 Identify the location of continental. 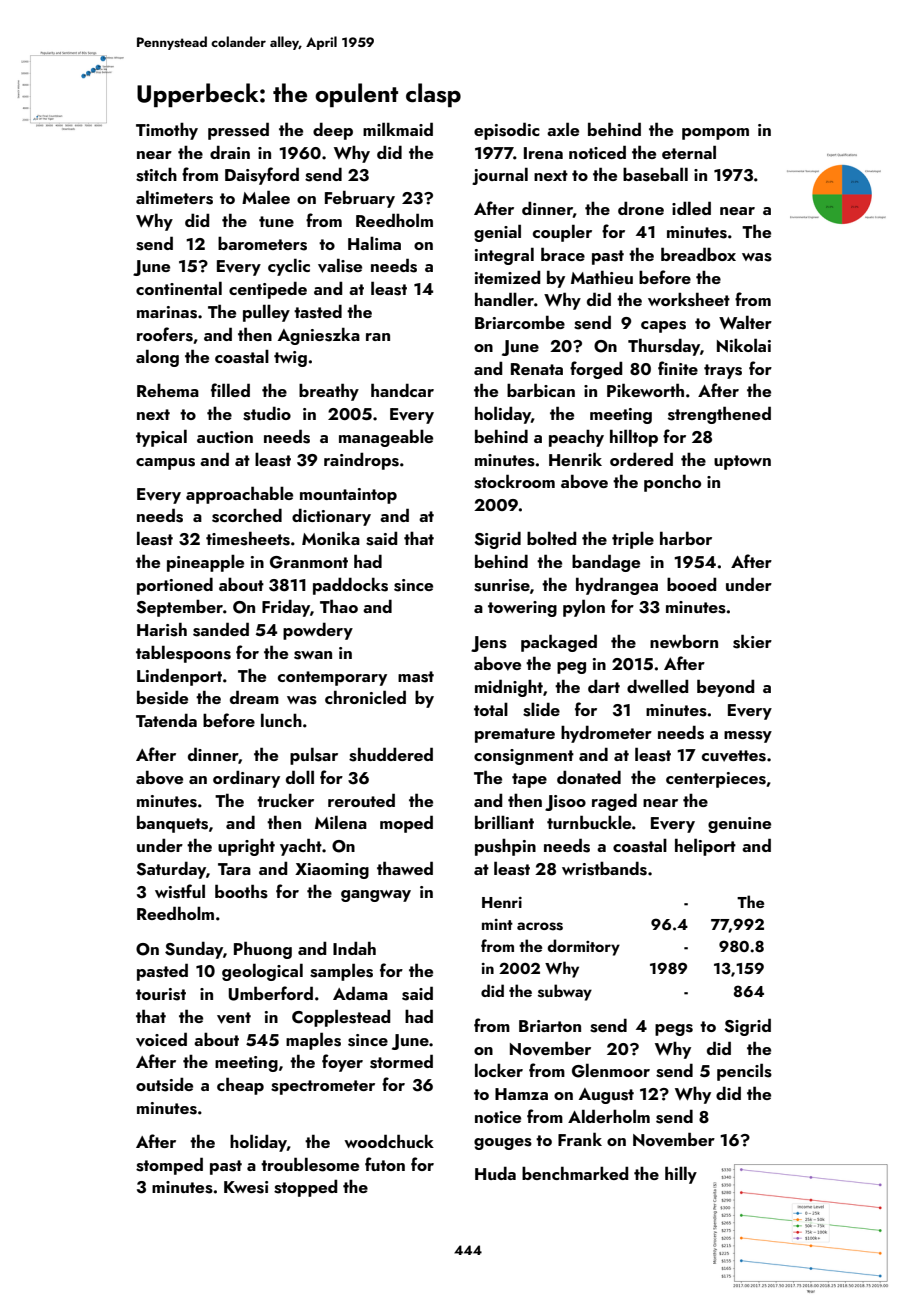
(179, 288).
